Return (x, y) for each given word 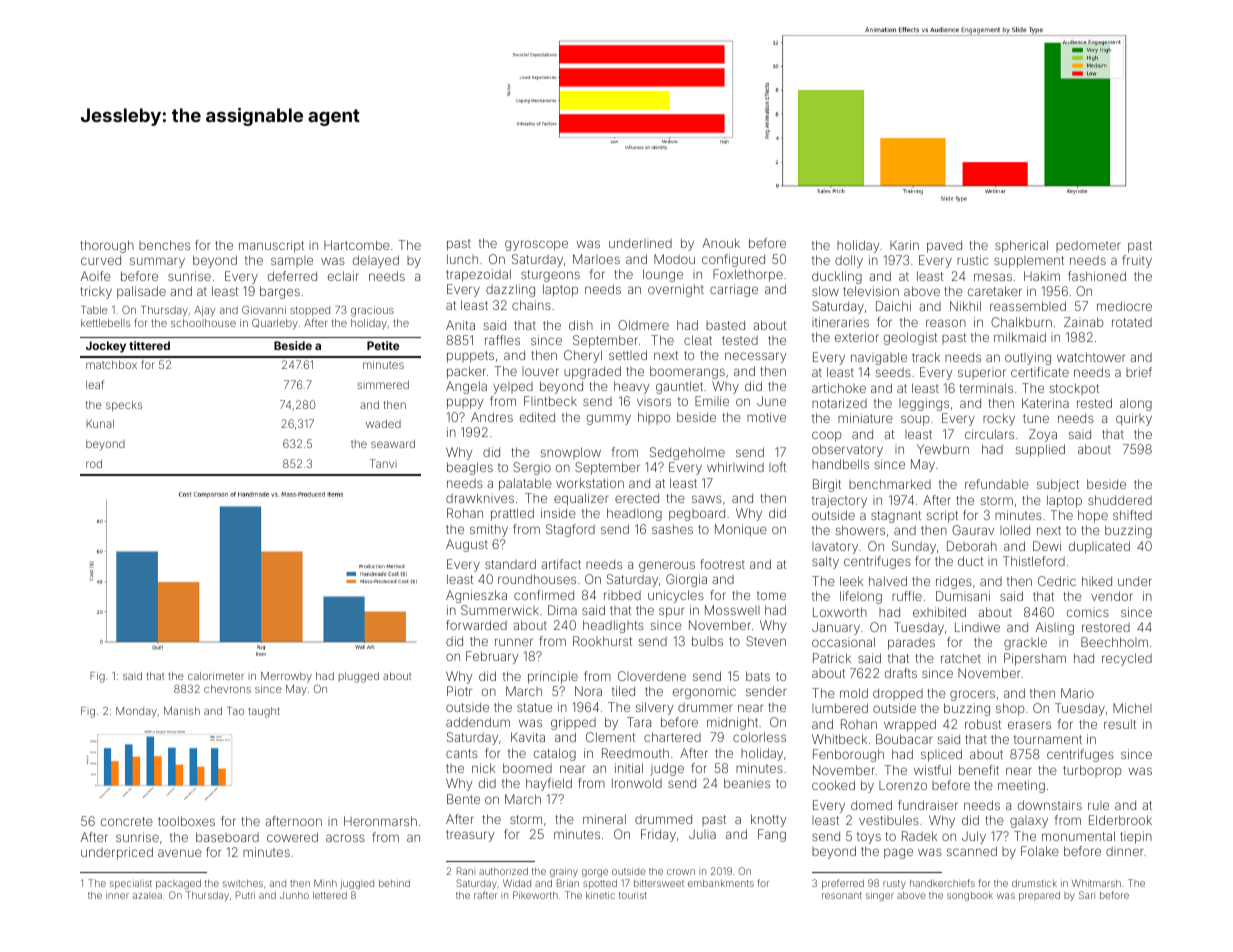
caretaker (995, 291)
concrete (127, 821)
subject (1058, 485)
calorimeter (216, 676)
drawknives (480, 498)
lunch (462, 259)
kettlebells (105, 323)
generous (667, 566)
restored (1106, 627)
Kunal (100, 424)
